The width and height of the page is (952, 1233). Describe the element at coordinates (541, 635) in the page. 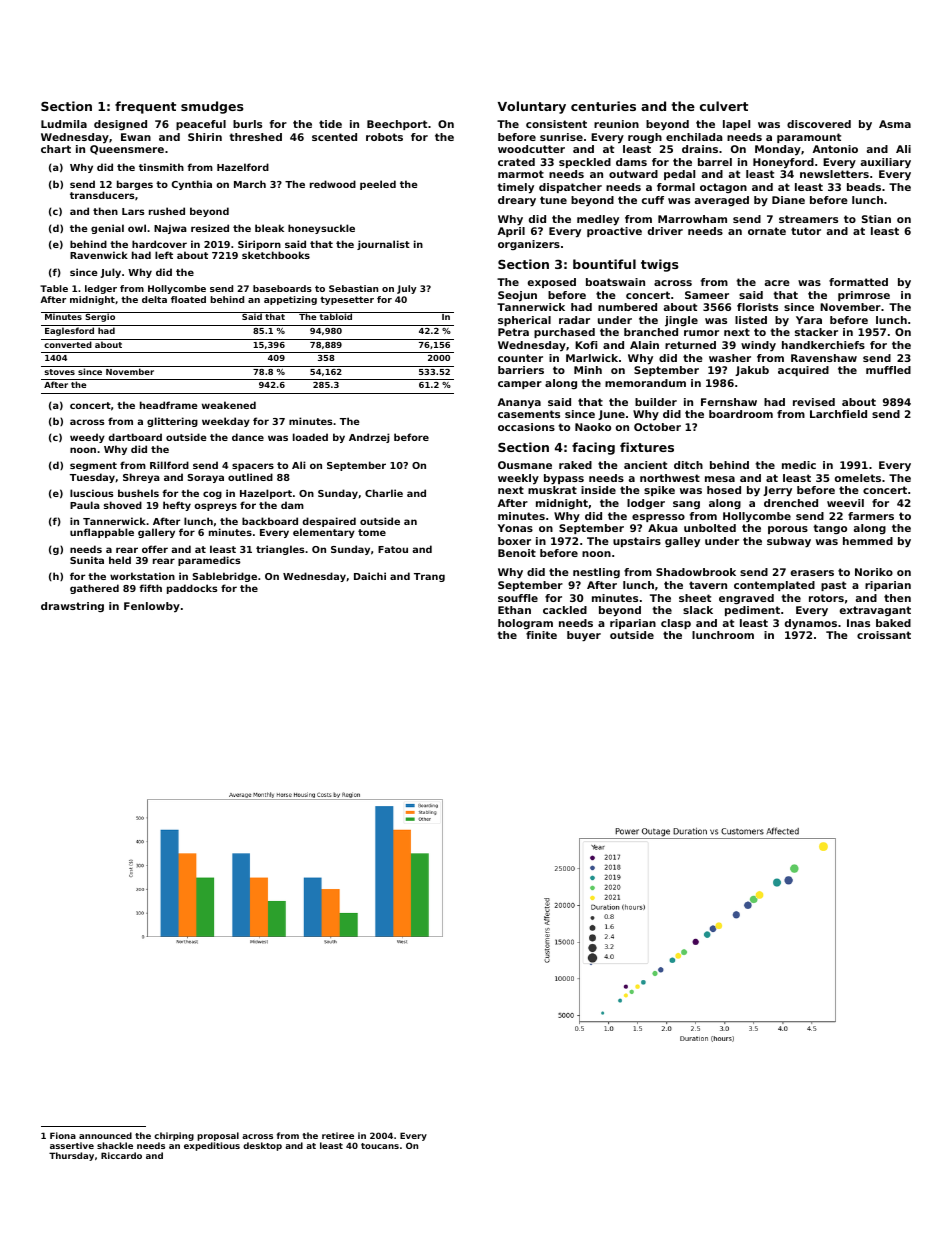

I see `finite` at that location.
